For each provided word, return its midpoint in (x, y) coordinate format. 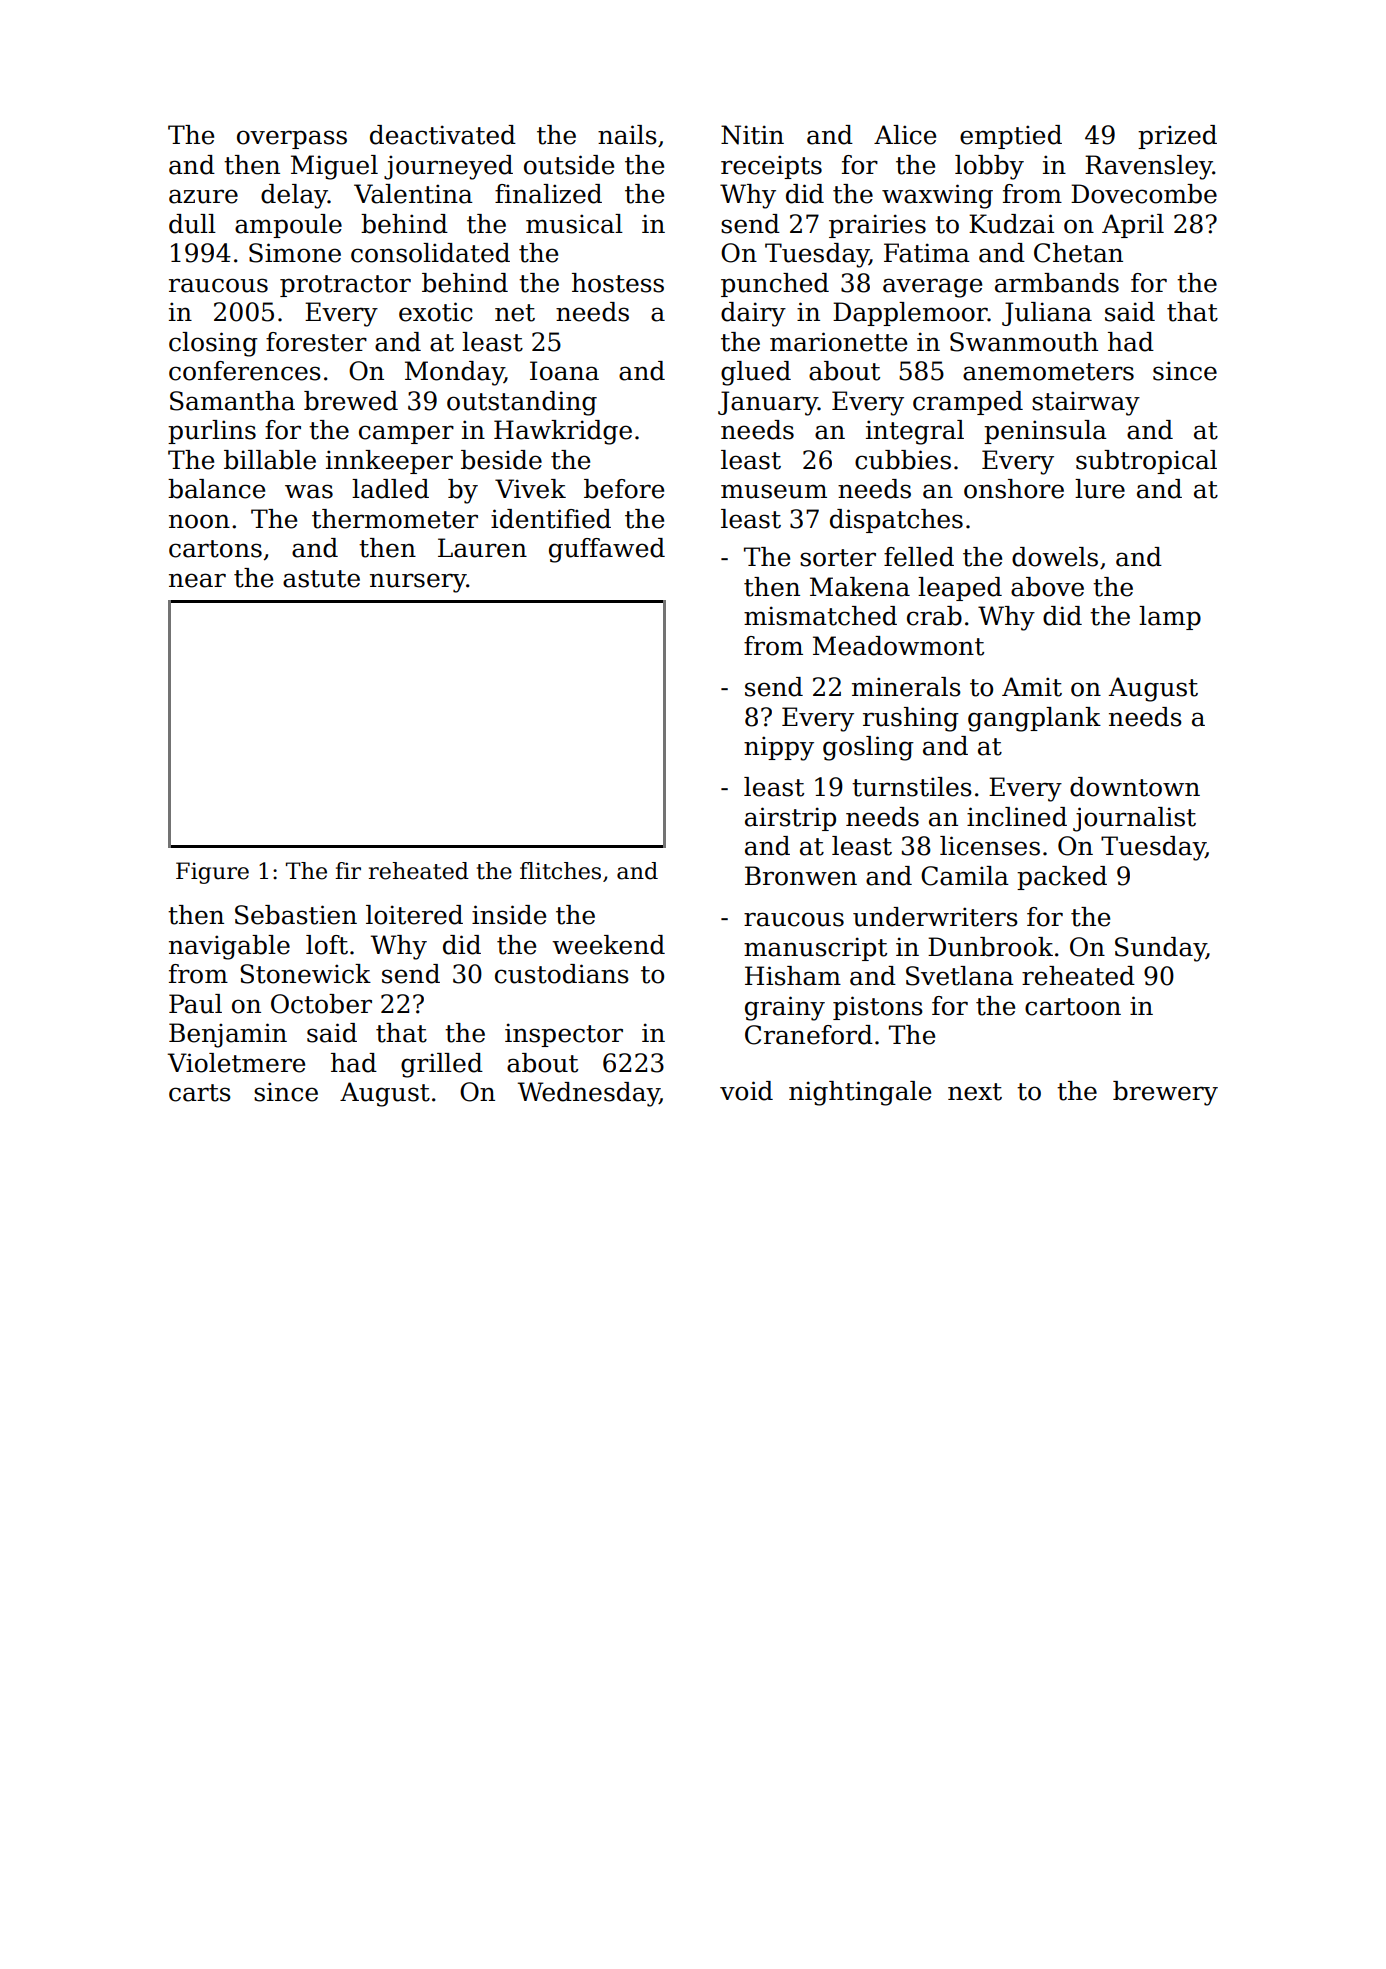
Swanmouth (1024, 342)
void (746, 1091)
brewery (1165, 1093)
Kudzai (1011, 224)
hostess (618, 283)
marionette (838, 342)
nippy (779, 748)
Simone (295, 253)
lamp (1170, 618)
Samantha (232, 401)
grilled (442, 1065)
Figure (212, 873)
